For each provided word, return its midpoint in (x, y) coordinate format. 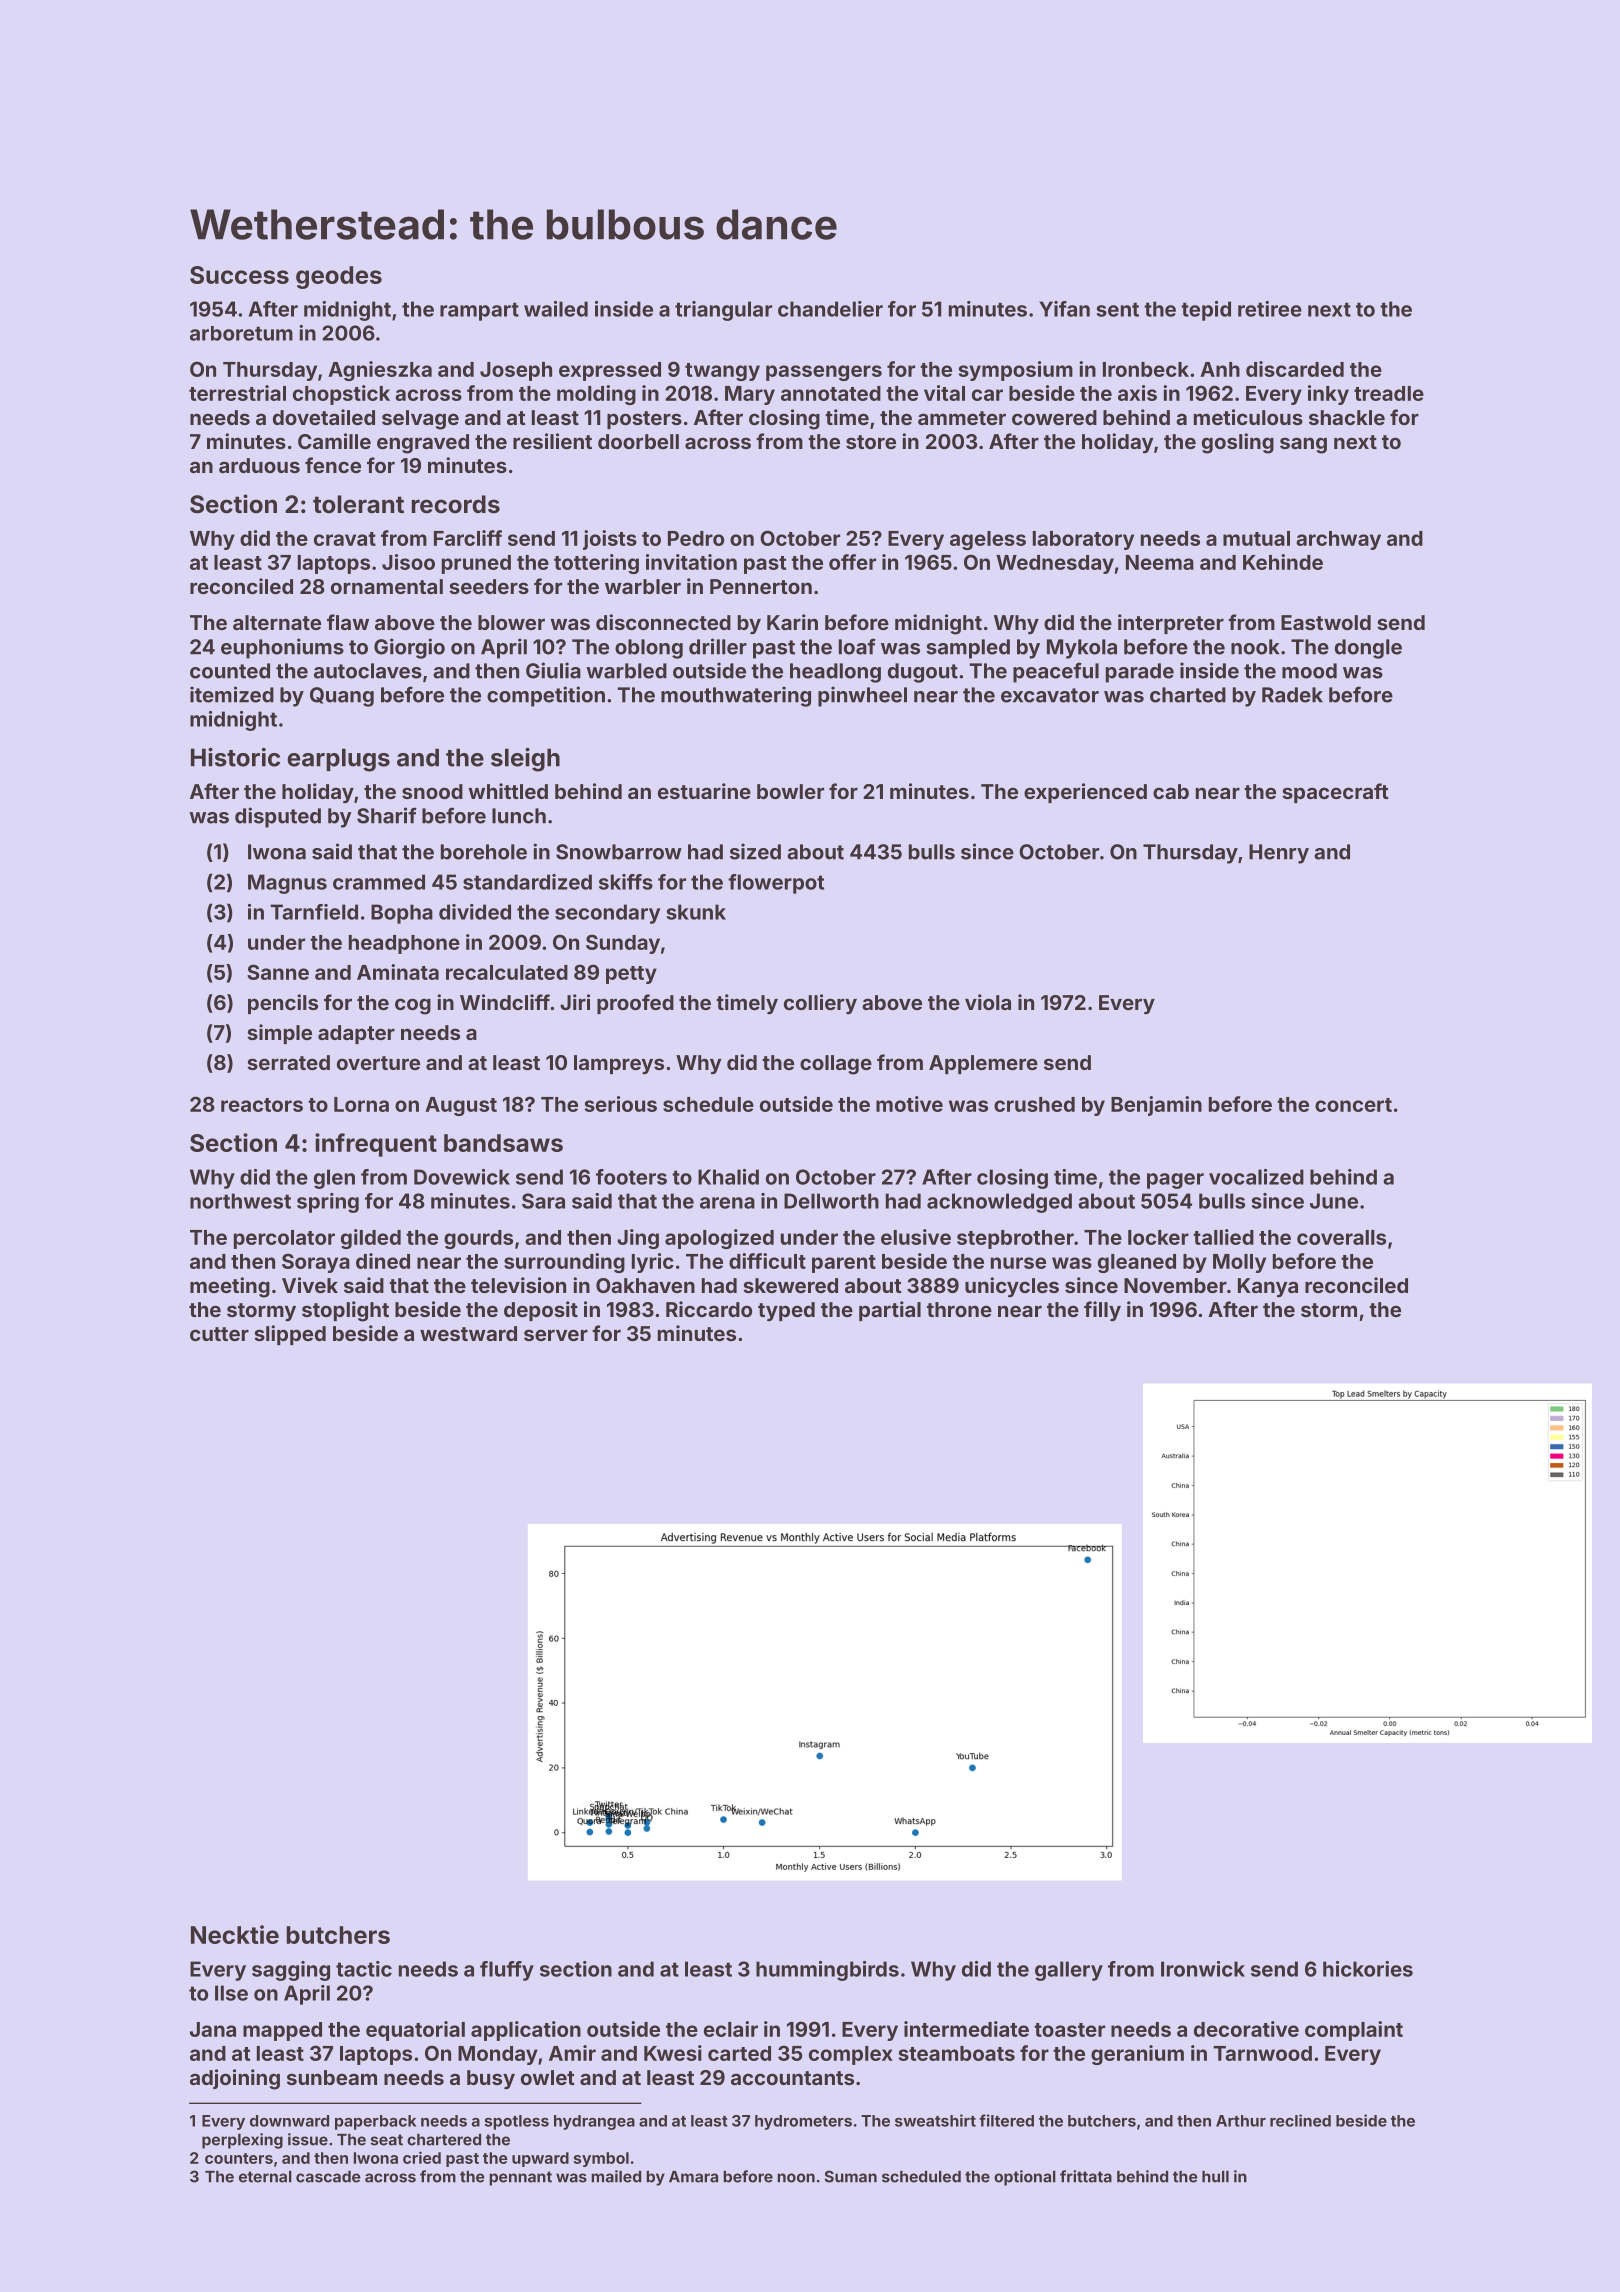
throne (959, 1309)
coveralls (1341, 1237)
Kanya (1268, 1287)
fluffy (507, 1971)
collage (836, 1065)
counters (239, 2158)
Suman (851, 2176)
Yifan (1064, 309)
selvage (420, 420)
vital (944, 393)
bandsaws (503, 1143)
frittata (1086, 2176)
